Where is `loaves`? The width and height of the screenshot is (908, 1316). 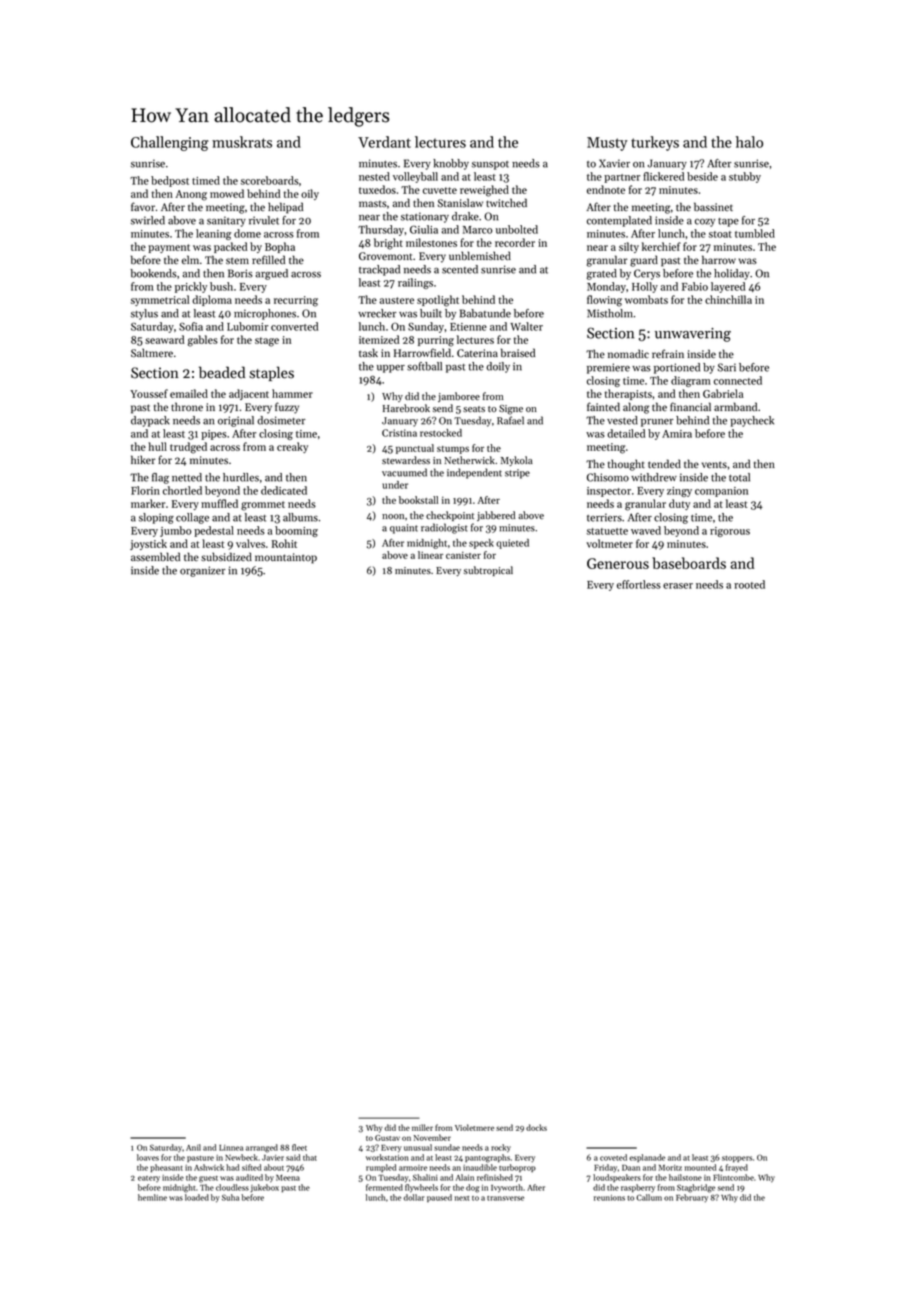 loaves is located at coordinates (148, 1157).
